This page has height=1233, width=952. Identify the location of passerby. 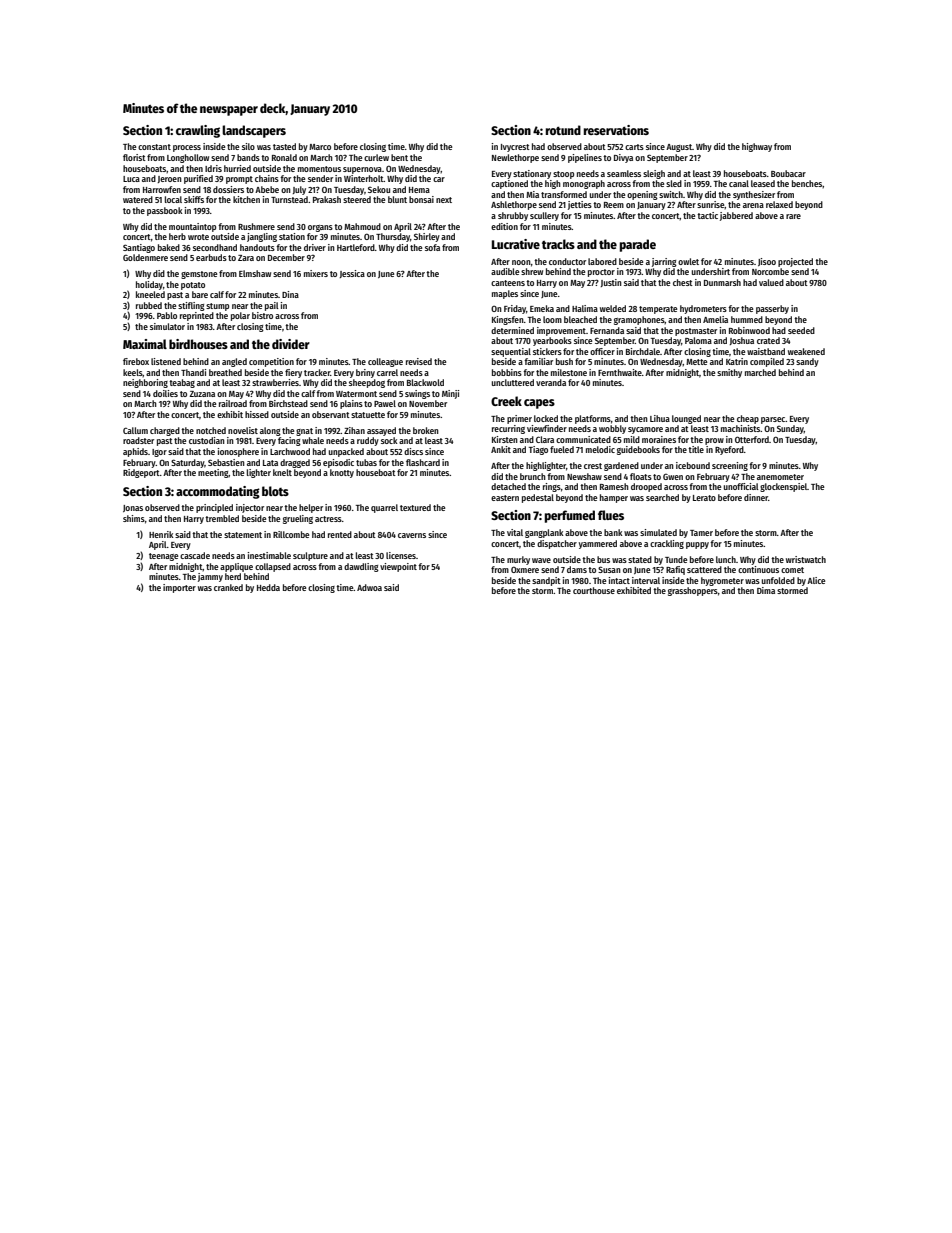
(772, 309).
